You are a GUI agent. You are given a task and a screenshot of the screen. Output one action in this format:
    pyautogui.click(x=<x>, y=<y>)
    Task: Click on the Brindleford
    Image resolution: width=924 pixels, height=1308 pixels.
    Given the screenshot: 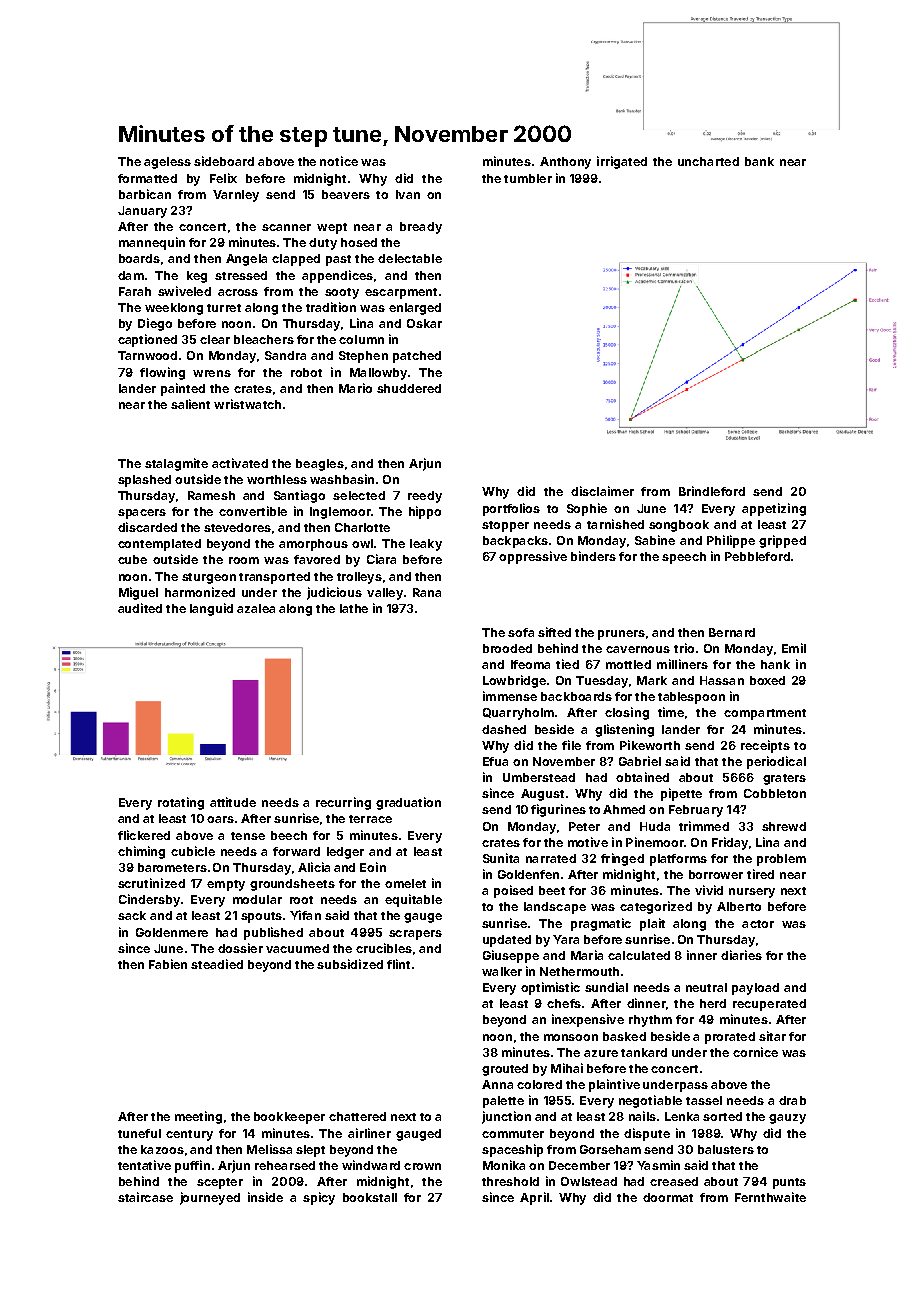 What is the action you would take?
    pyautogui.click(x=712, y=491)
